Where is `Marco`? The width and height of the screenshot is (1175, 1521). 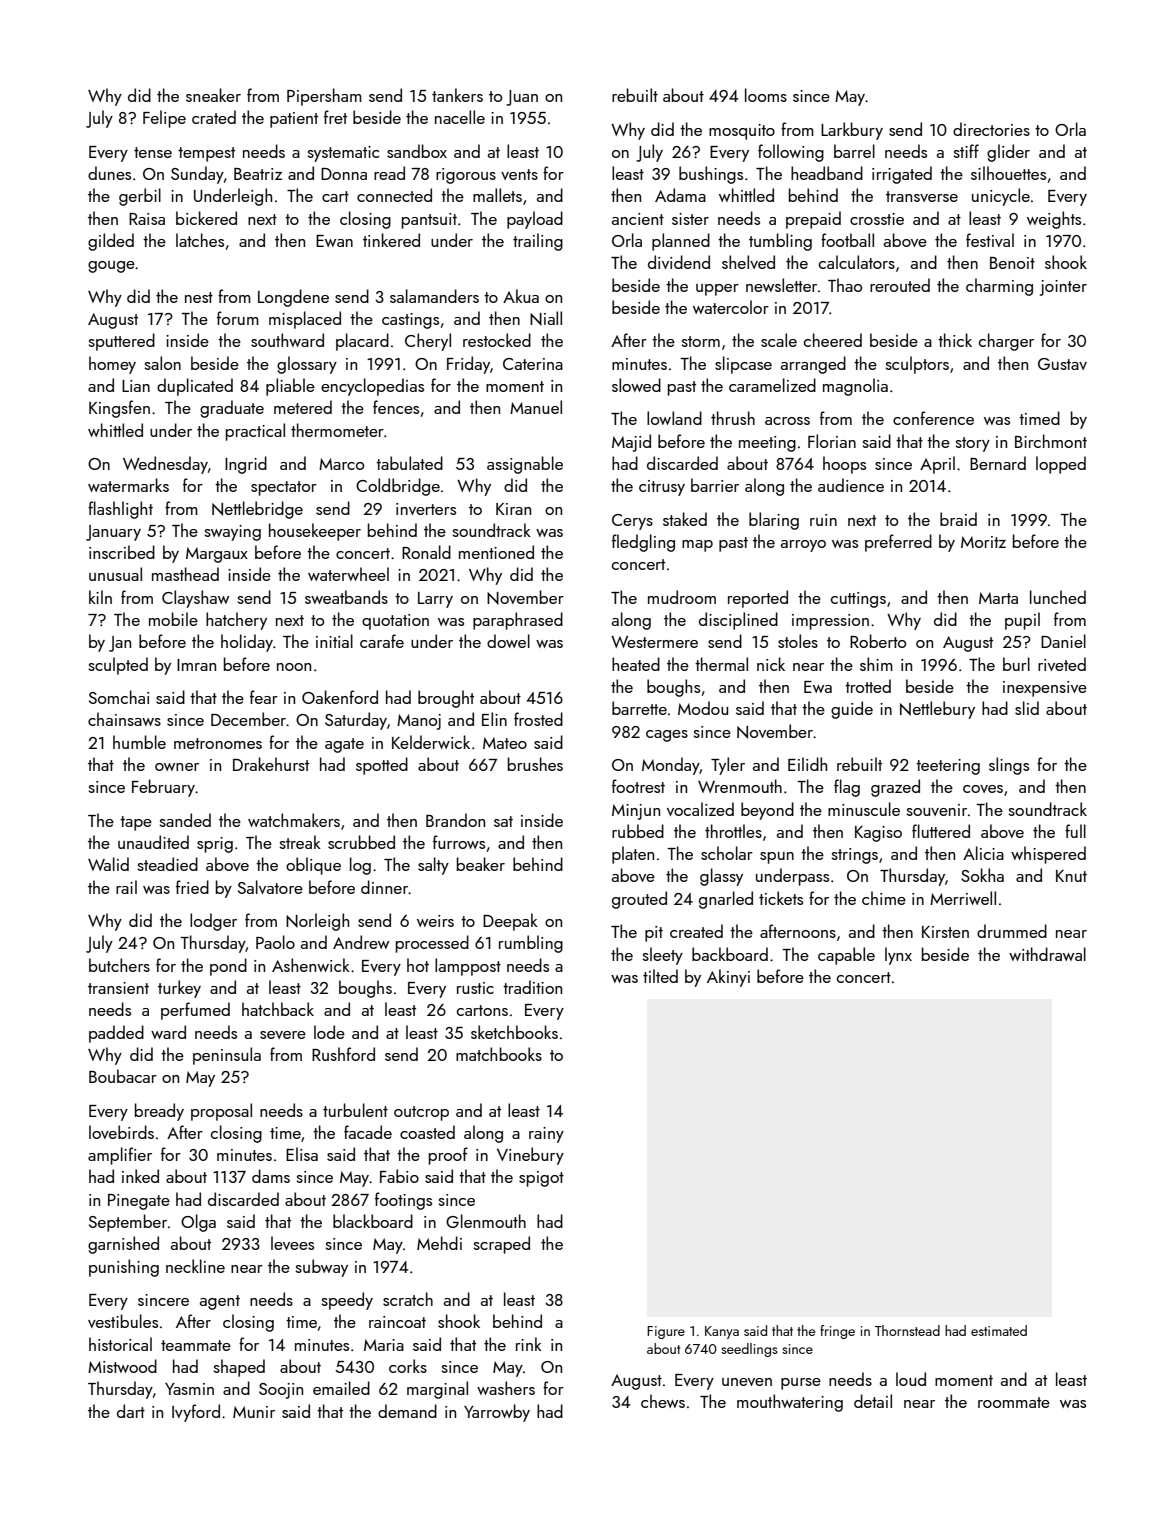
Marco is located at coordinates (341, 464).
